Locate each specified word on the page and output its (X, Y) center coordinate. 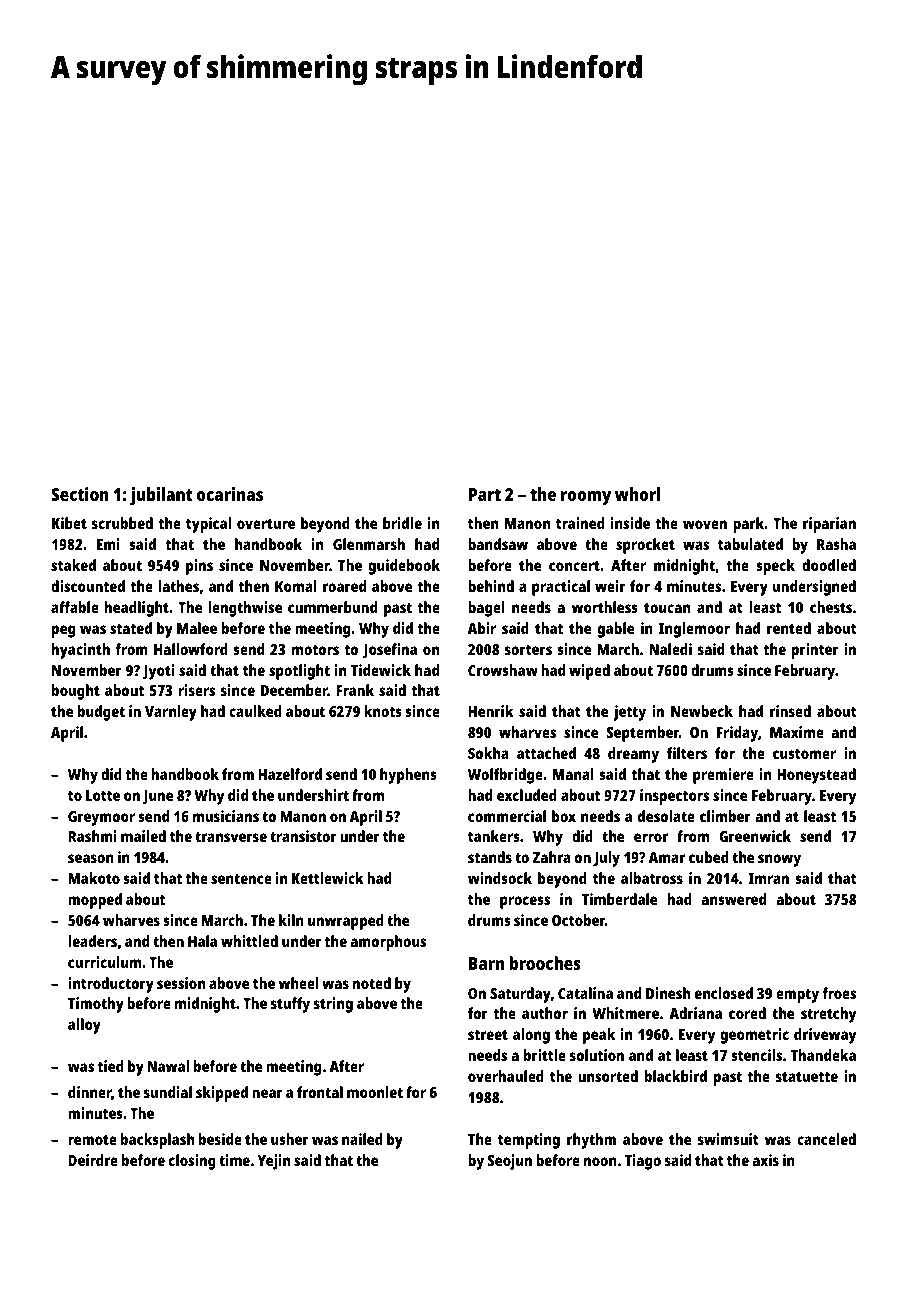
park (748, 525)
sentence (241, 879)
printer (815, 651)
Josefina (389, 651)
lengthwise (245, 609)
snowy (779, 860)
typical (208, 525)
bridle (402, 523)
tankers (494, 836)
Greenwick (755, 836)
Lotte (103, 795)
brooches (545, 963)
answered (733, 899)
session (181, 983)
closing (192, 1162)
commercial (507, 816)
